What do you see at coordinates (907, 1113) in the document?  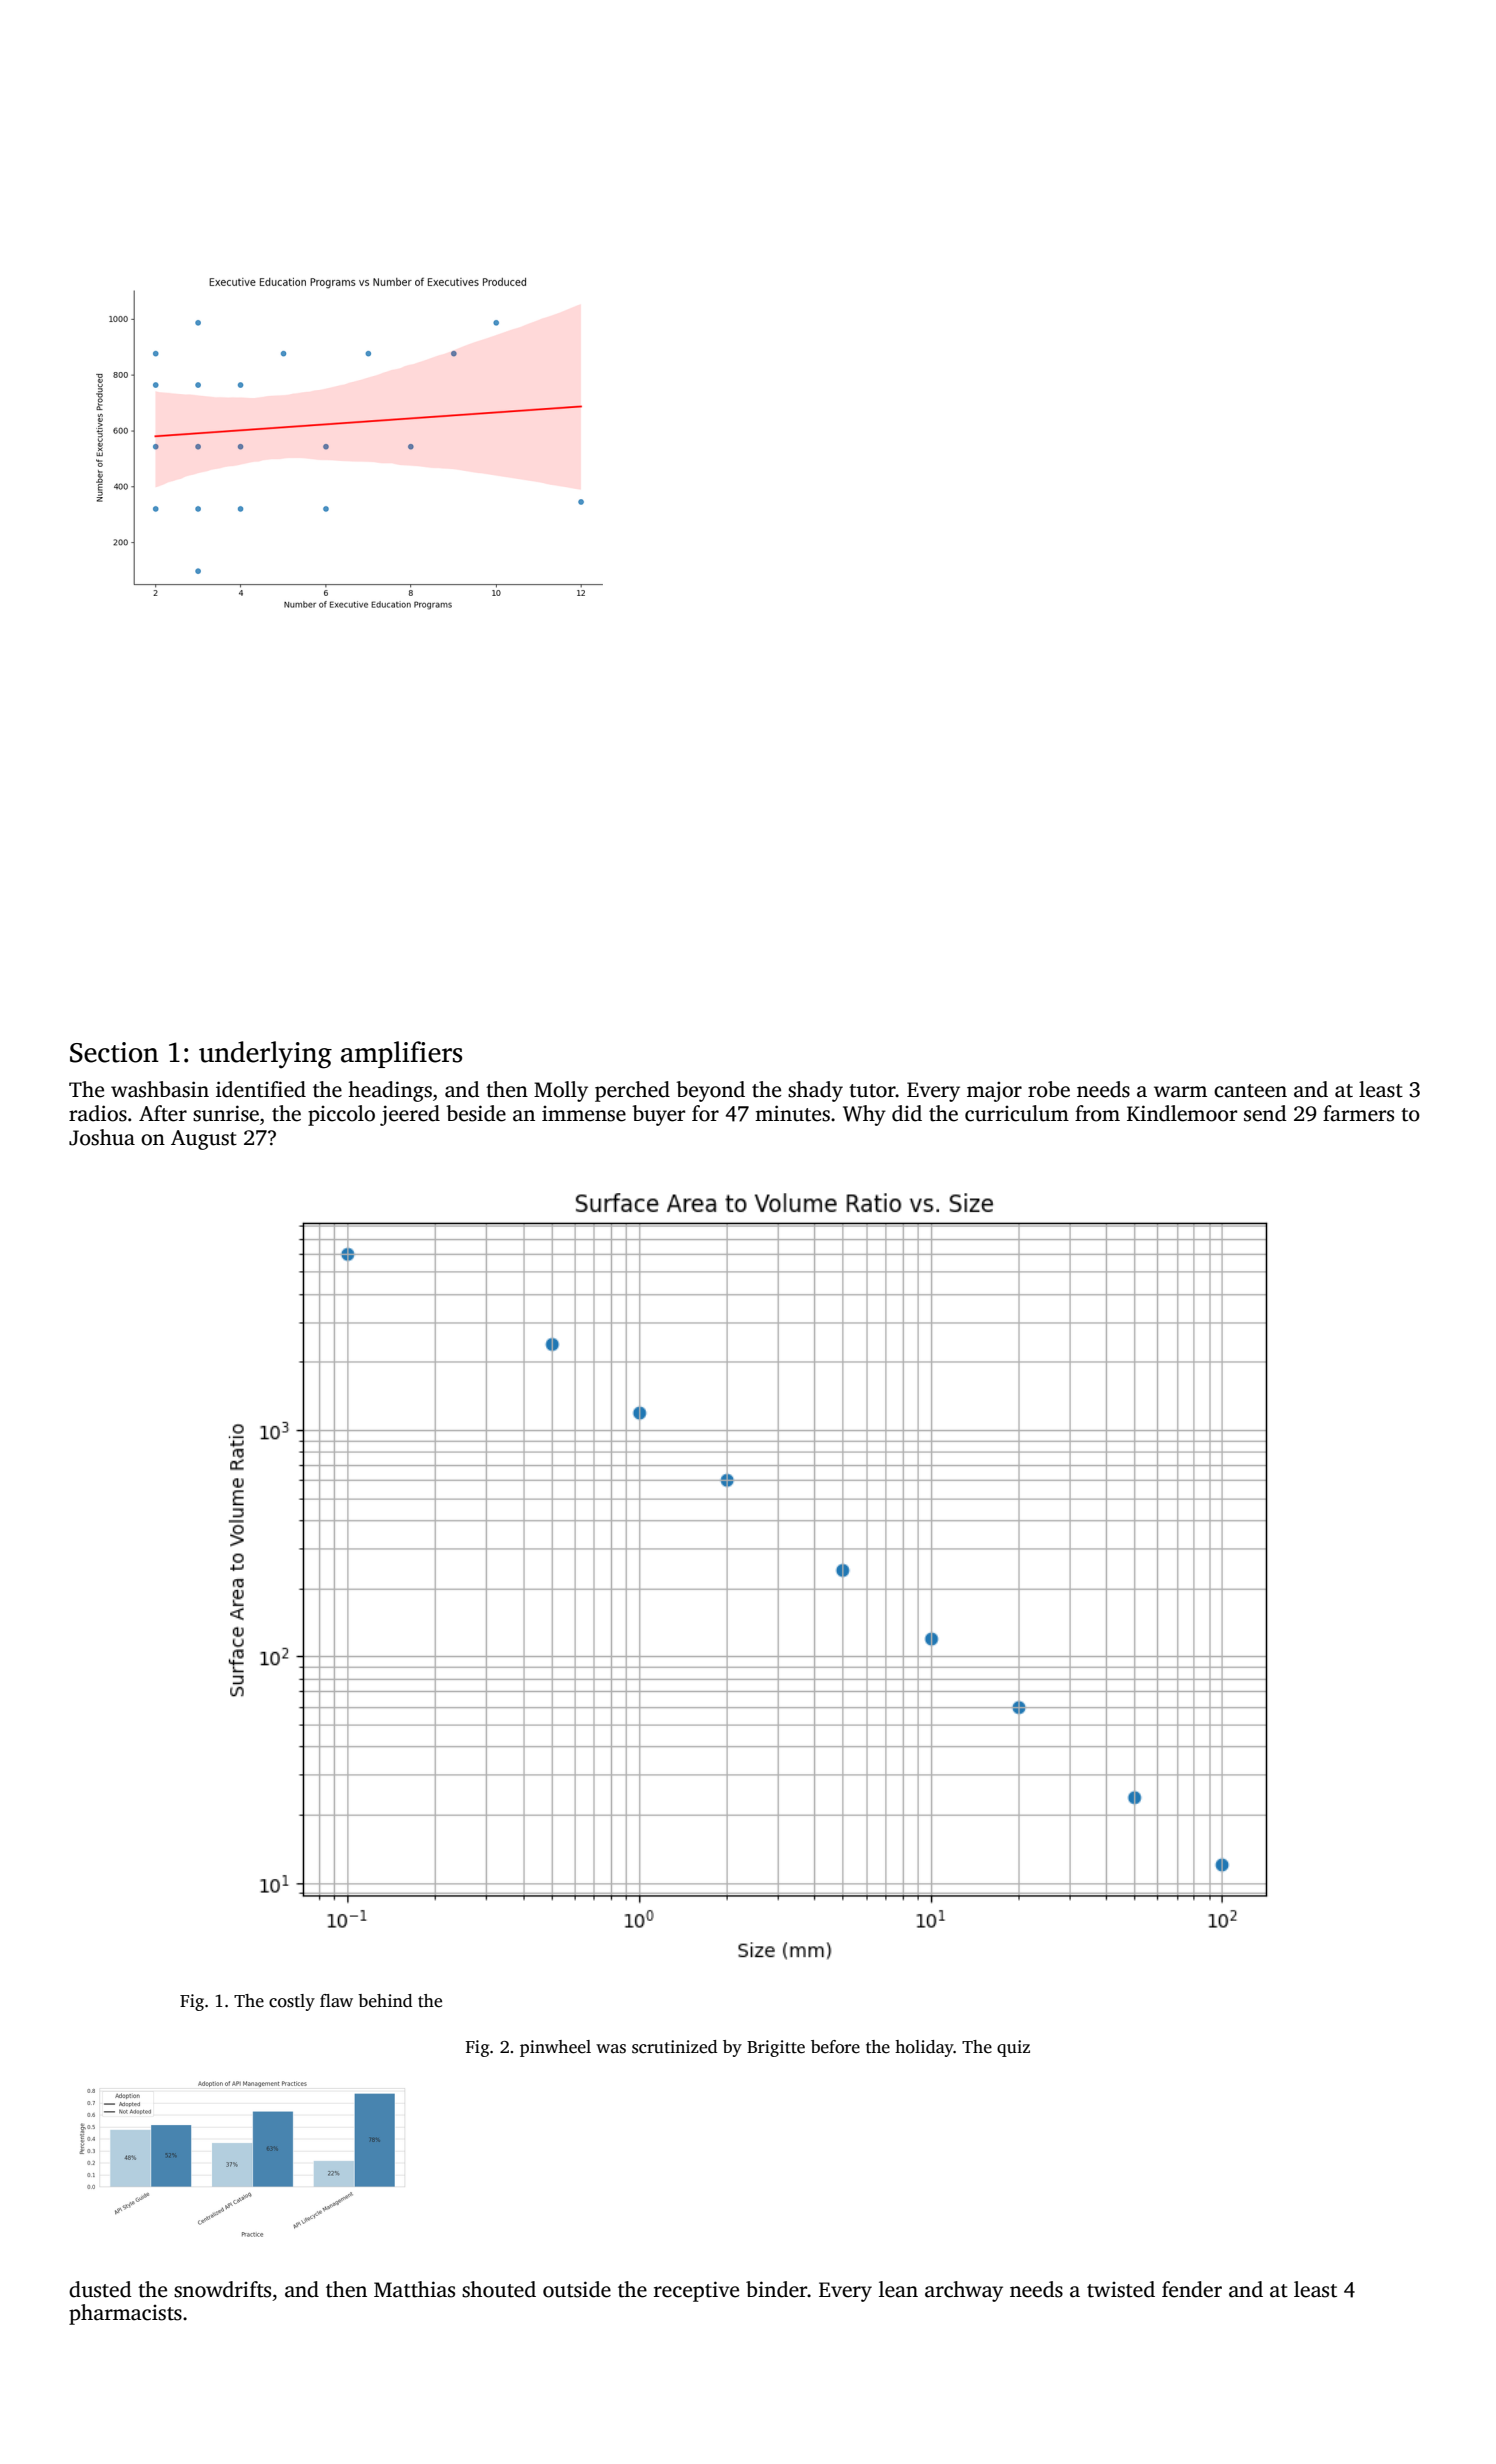 I see `did` at bounding box center [907, 1113].
